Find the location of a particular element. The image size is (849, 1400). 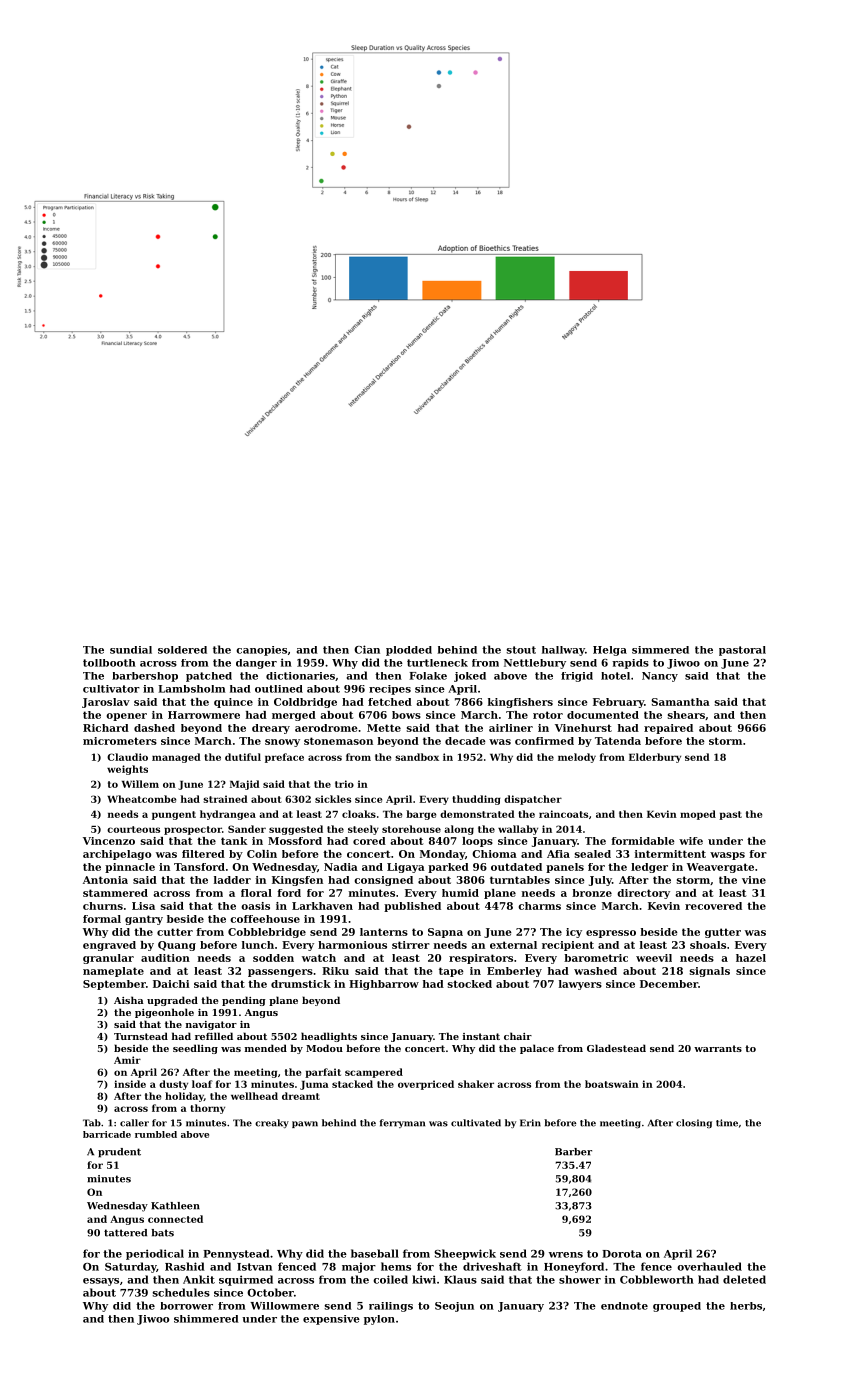

shears is located at coordinates (686, 715).
